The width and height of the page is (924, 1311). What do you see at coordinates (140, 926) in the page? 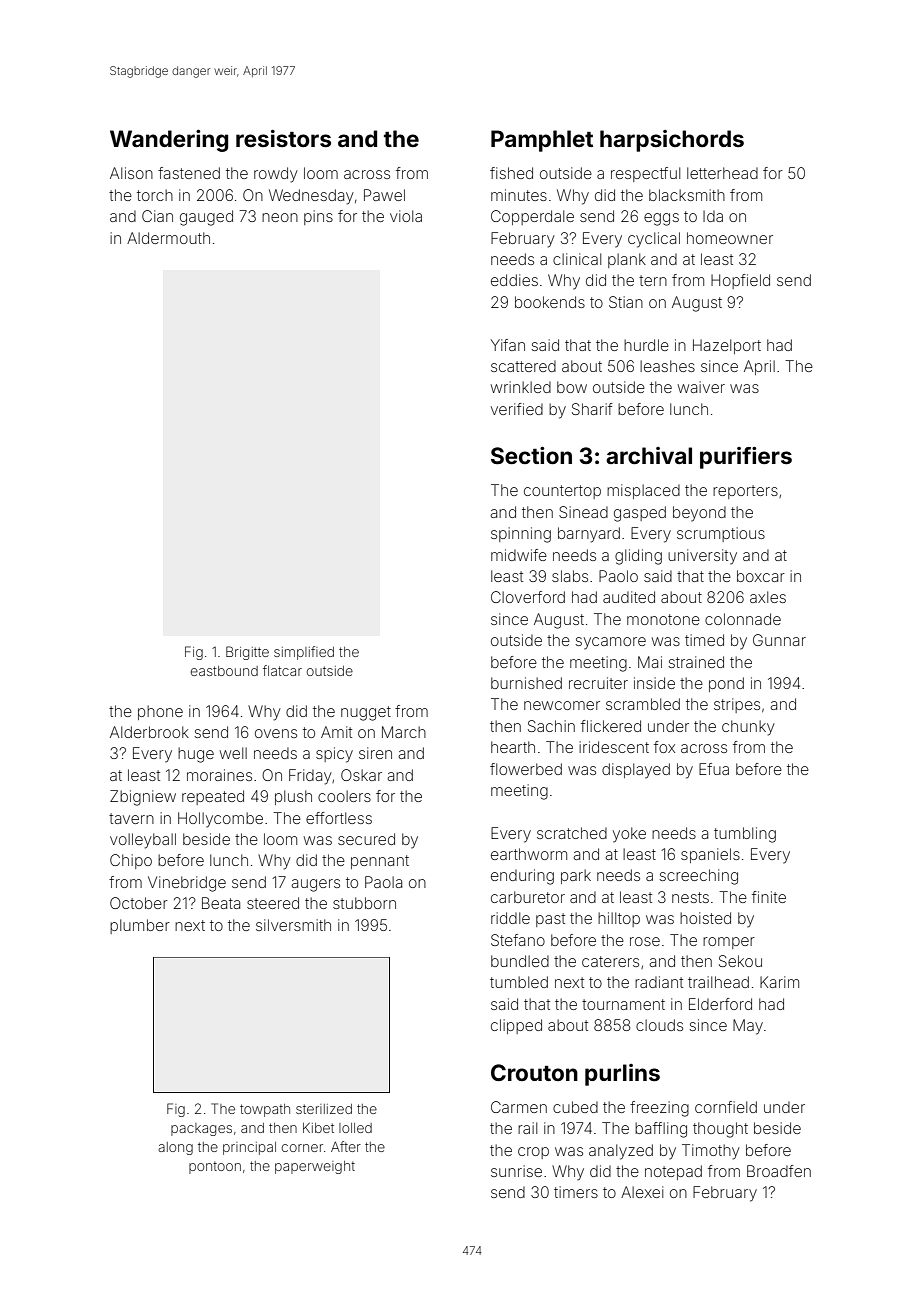
I see `plumber` at bounding box center [140, 926].
